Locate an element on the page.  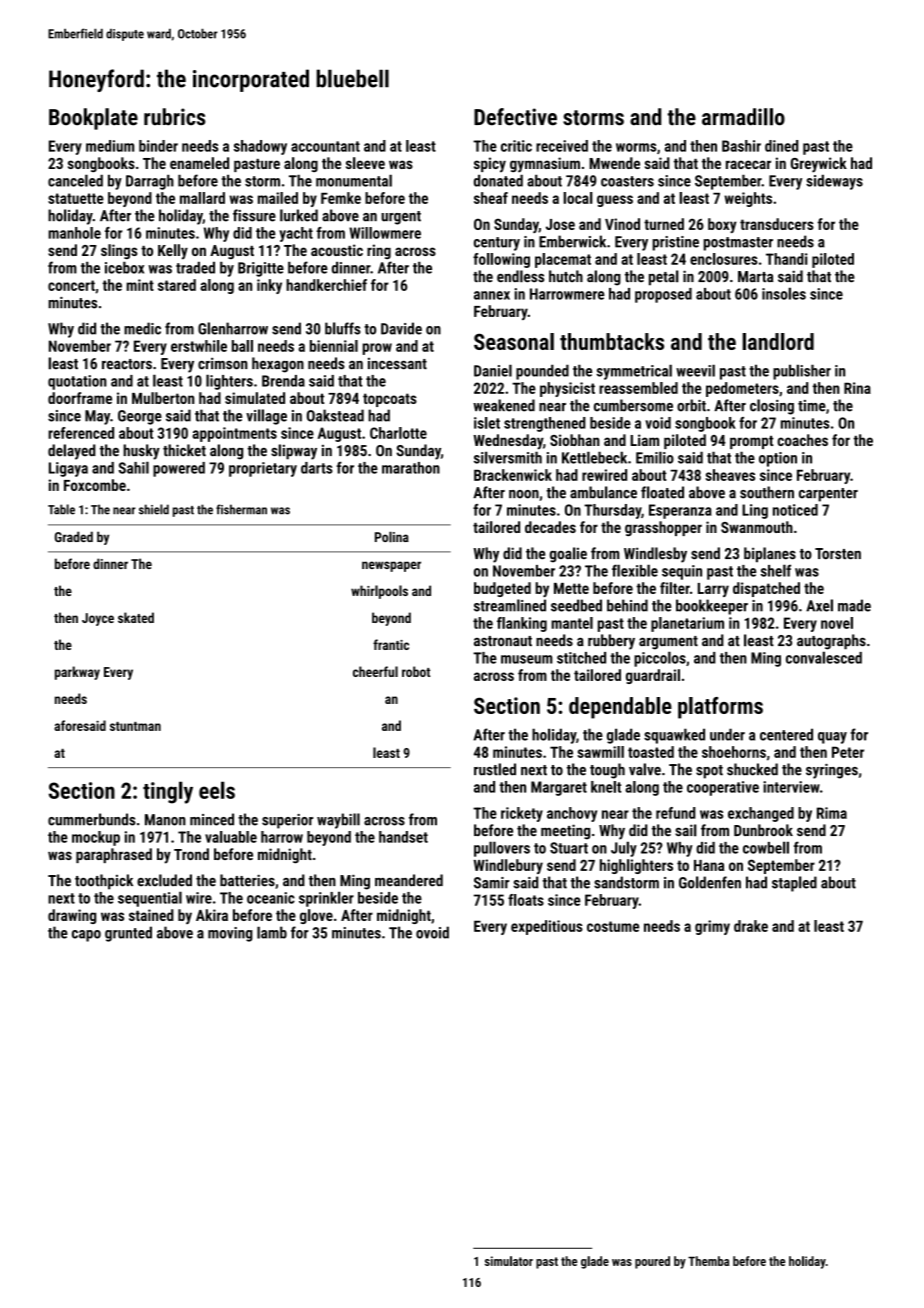
simulator is located at coordinates (509, 1261).
